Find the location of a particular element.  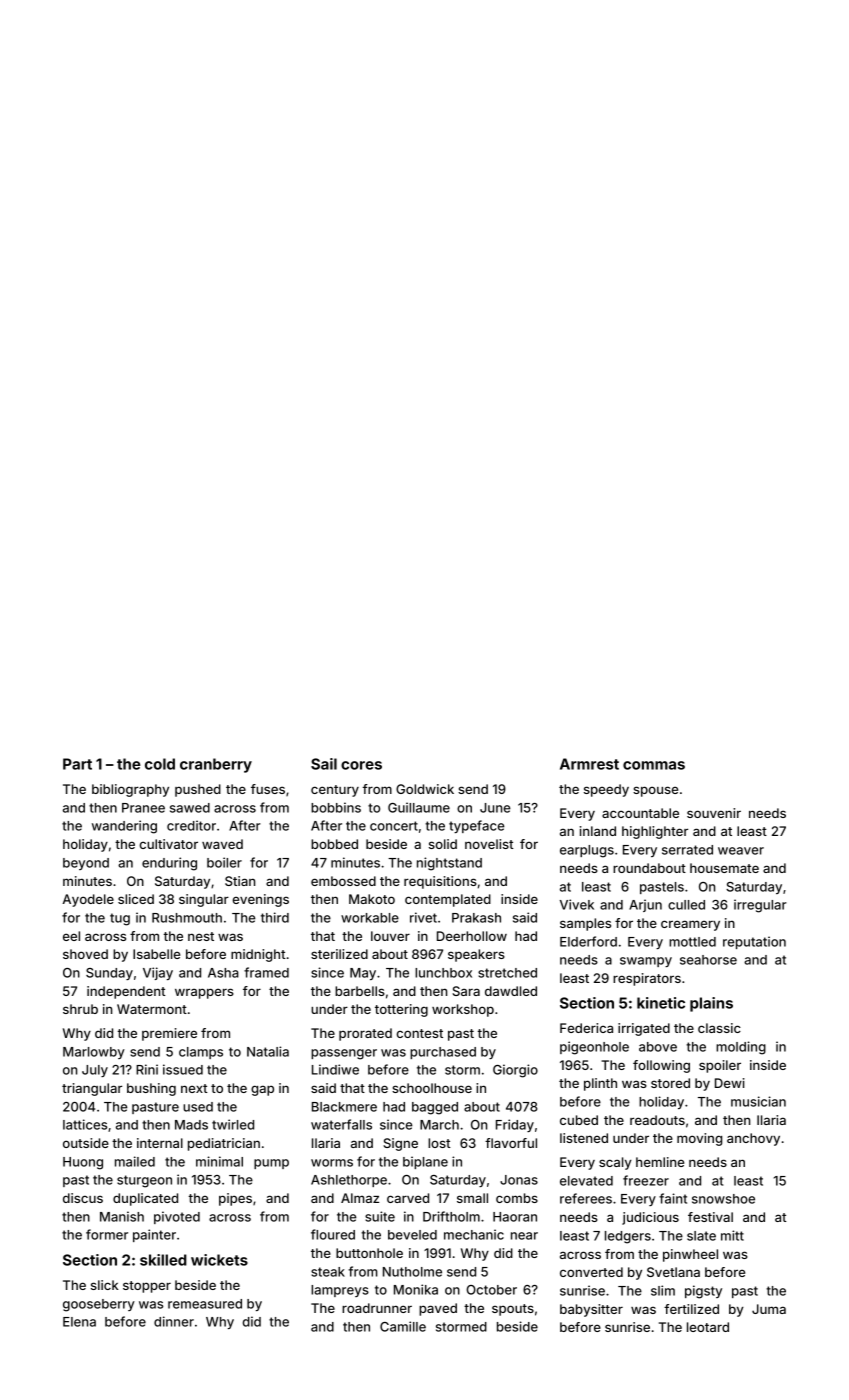

commas is located at coordinates (654, 765).
